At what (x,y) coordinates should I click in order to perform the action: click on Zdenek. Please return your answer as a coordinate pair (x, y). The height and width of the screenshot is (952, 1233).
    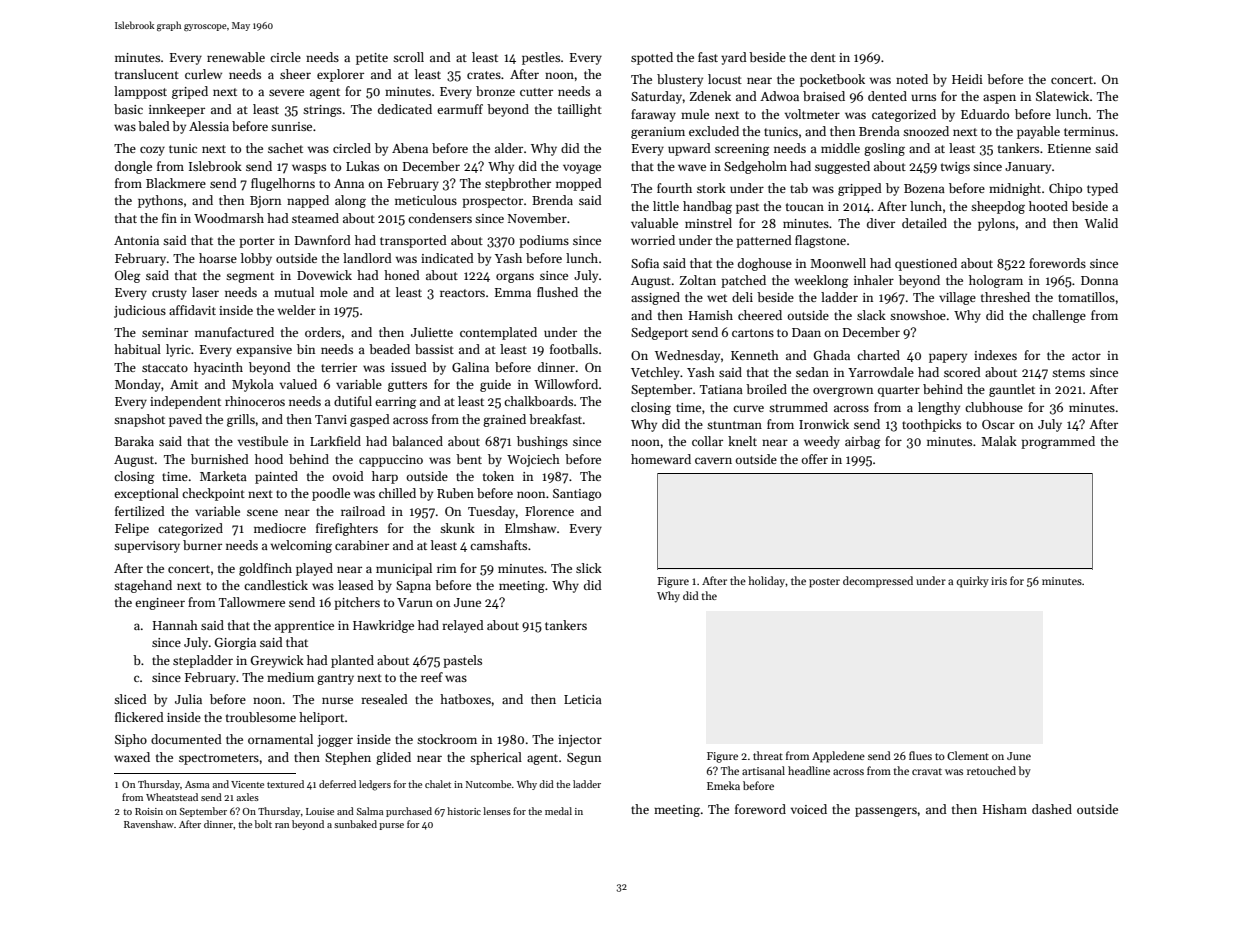
    Looking at the image, I should click on (710, 96).
